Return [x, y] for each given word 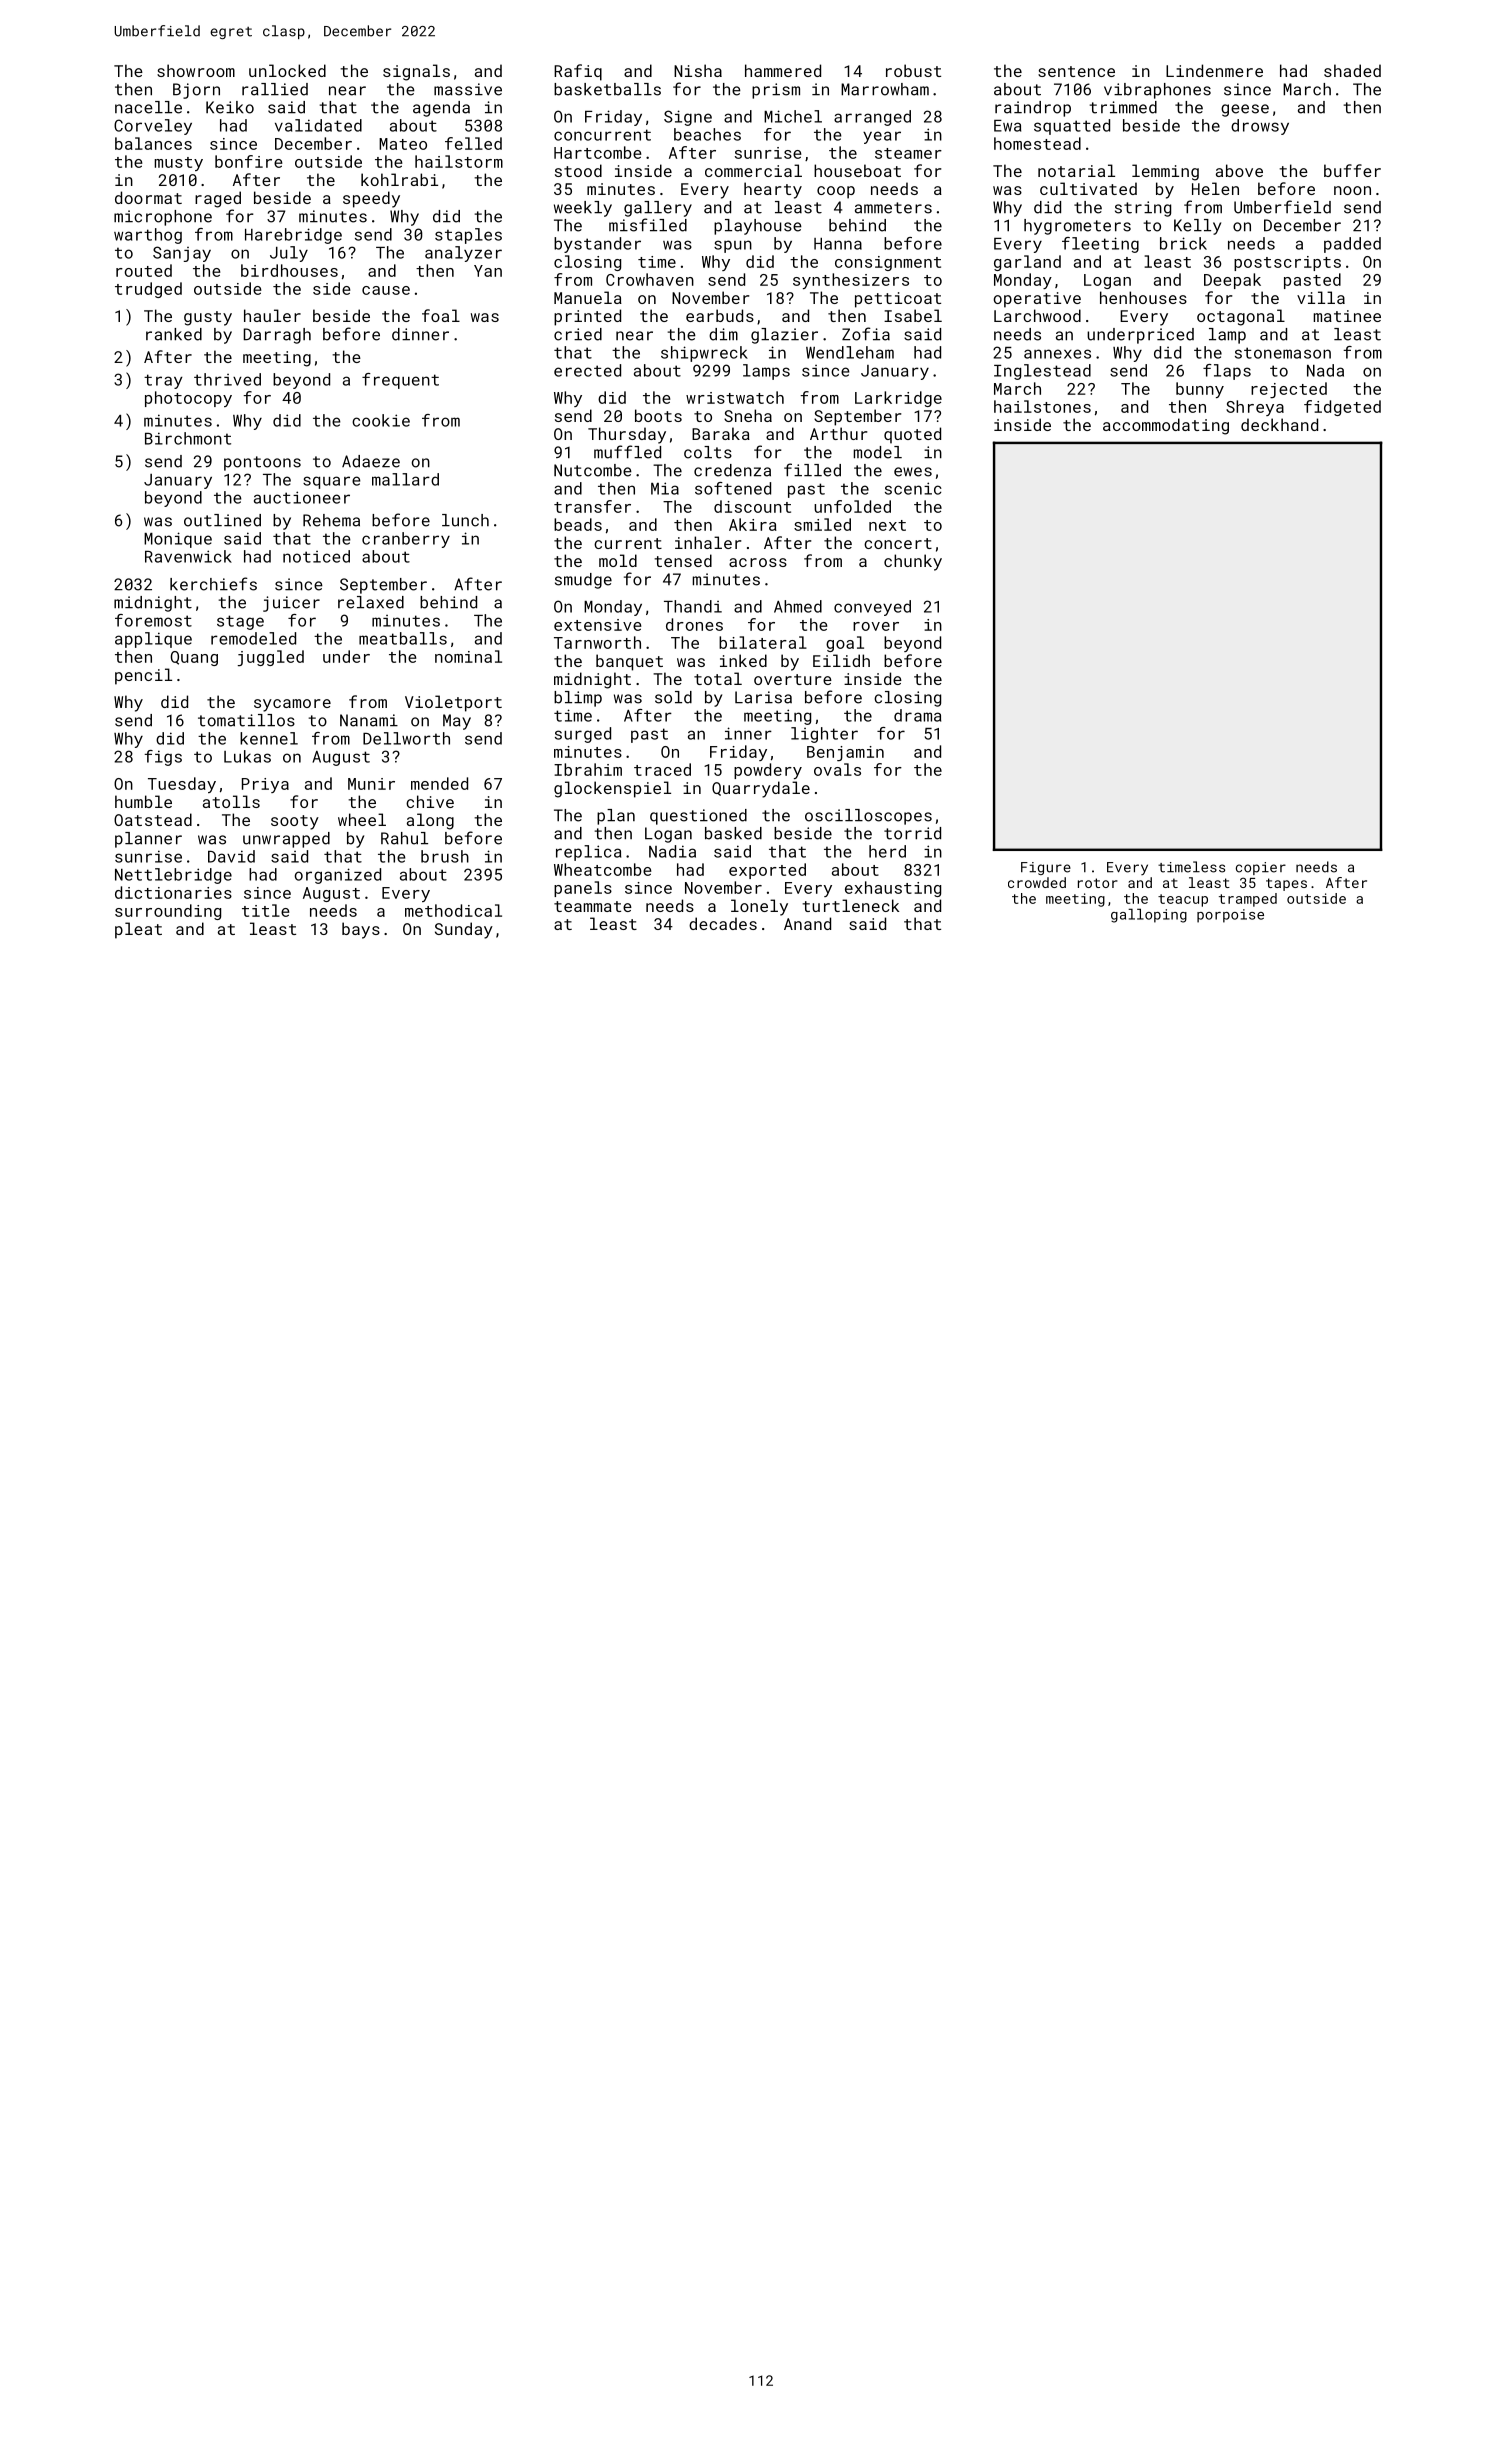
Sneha [748, 415]
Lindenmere [1214, 70]
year [882, 137]
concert [898, 543]
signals [416, 72]
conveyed [872, 608]
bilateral [763, 642]
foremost [153, 620]
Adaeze [371, 461]
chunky [913, 562]
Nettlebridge [173, 876]
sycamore [292, 705]
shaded [1352, 70]
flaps [1227, 372]
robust [913, 70]
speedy [371, 199]
